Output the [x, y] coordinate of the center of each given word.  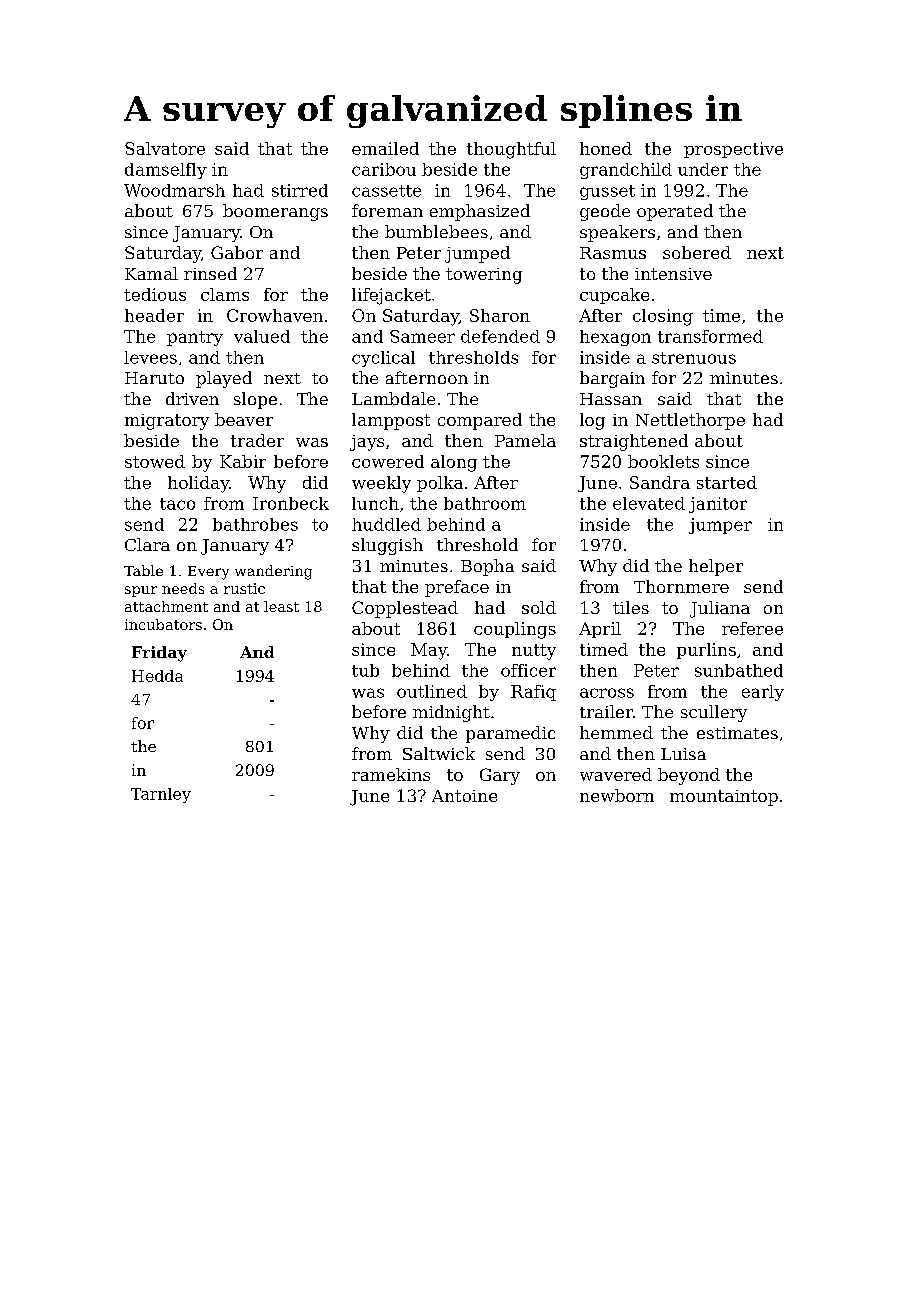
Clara [147, 544]
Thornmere [681, 586]
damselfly [166, 171]
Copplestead [405, 609]
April [600, 630]
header [154, 315]
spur [141, 591]
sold [539, 607]
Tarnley [161, 795]
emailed [385, 148]
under [703, 169]
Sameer [422, 336]
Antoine [464, 796]
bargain [612, 379]
